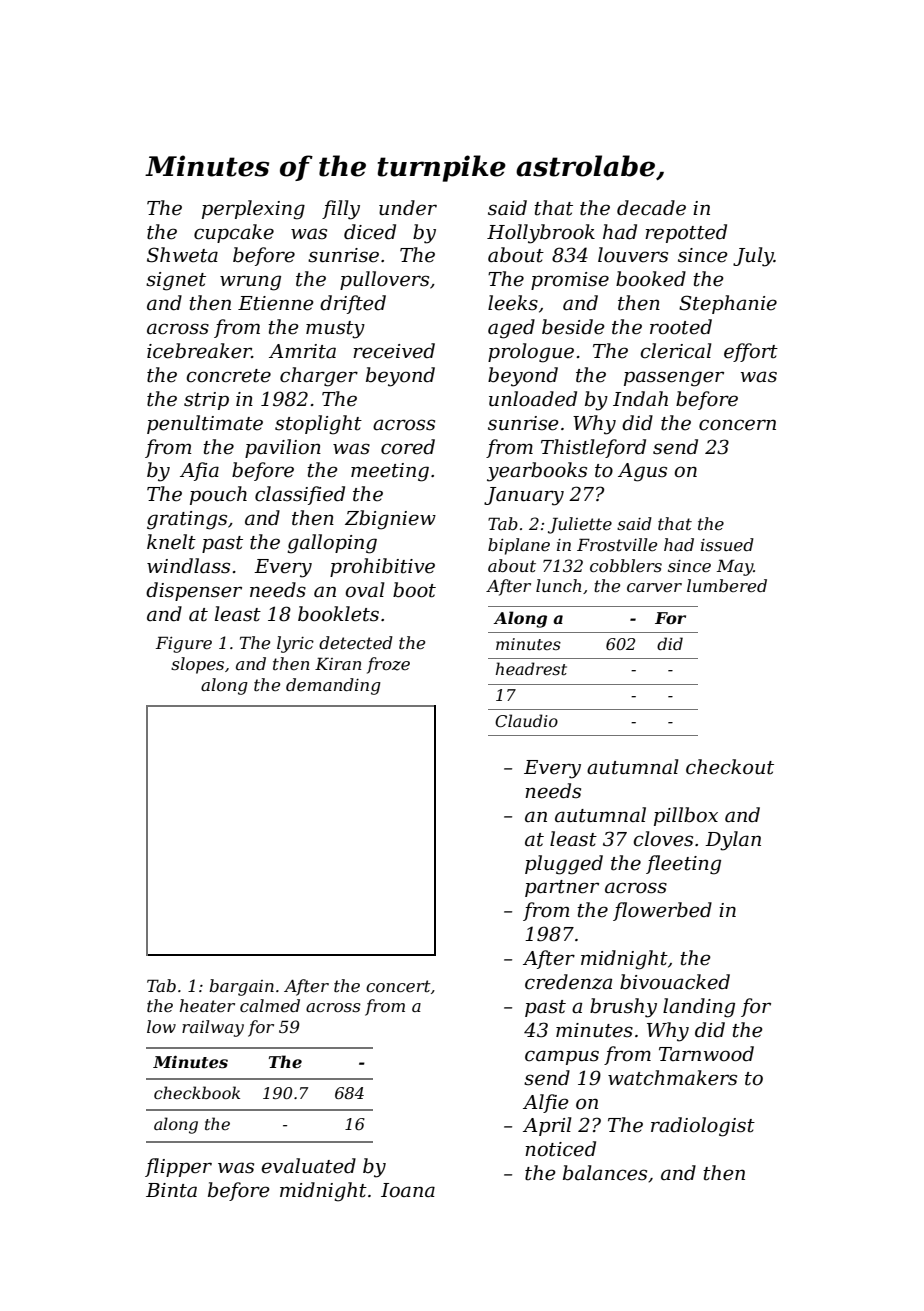  Describe the element at coordinates (178, 1167) in the page. I see `flipper` at that location.
